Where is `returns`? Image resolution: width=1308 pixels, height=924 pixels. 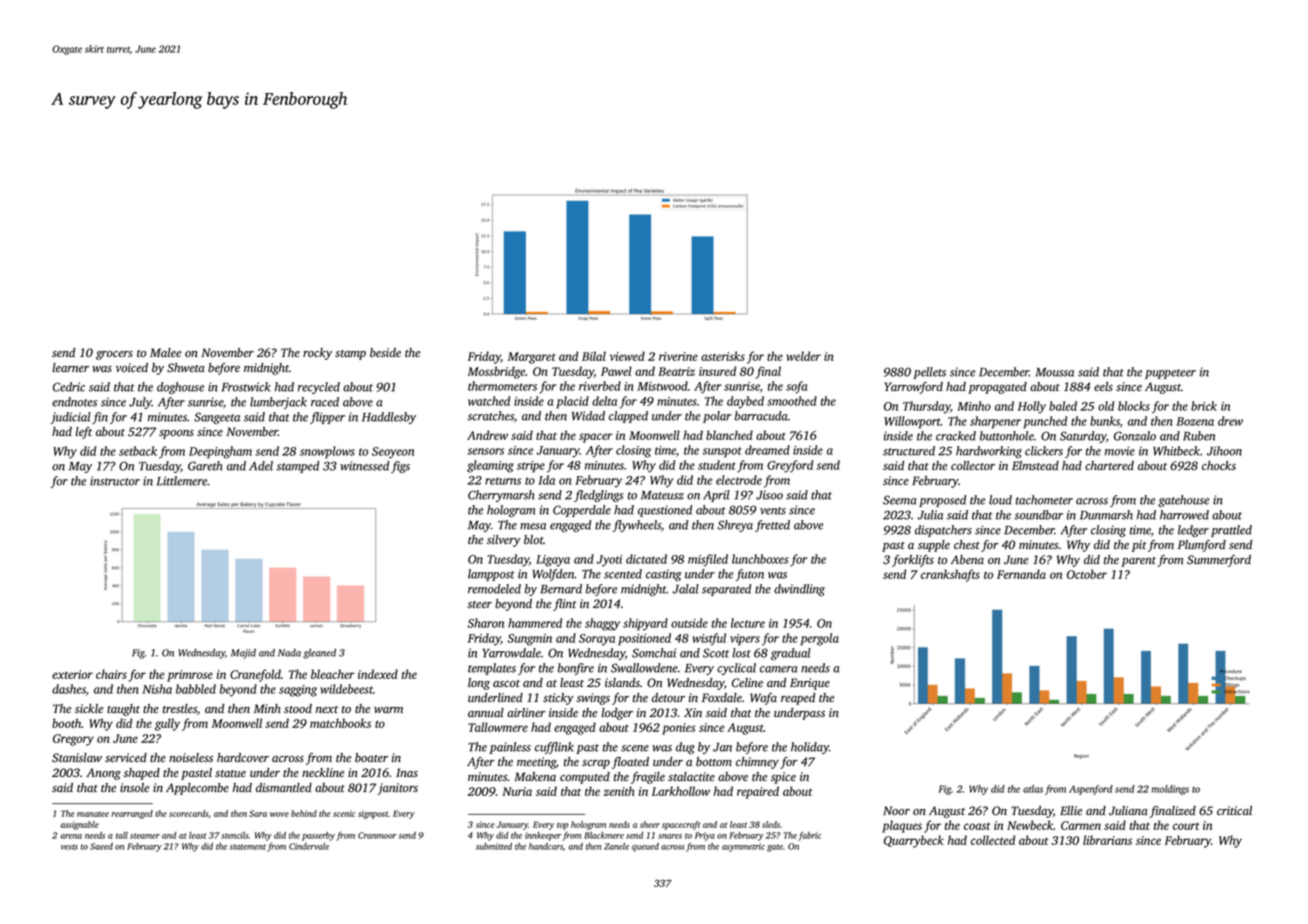 returns is located at coordinates (503, 481).
